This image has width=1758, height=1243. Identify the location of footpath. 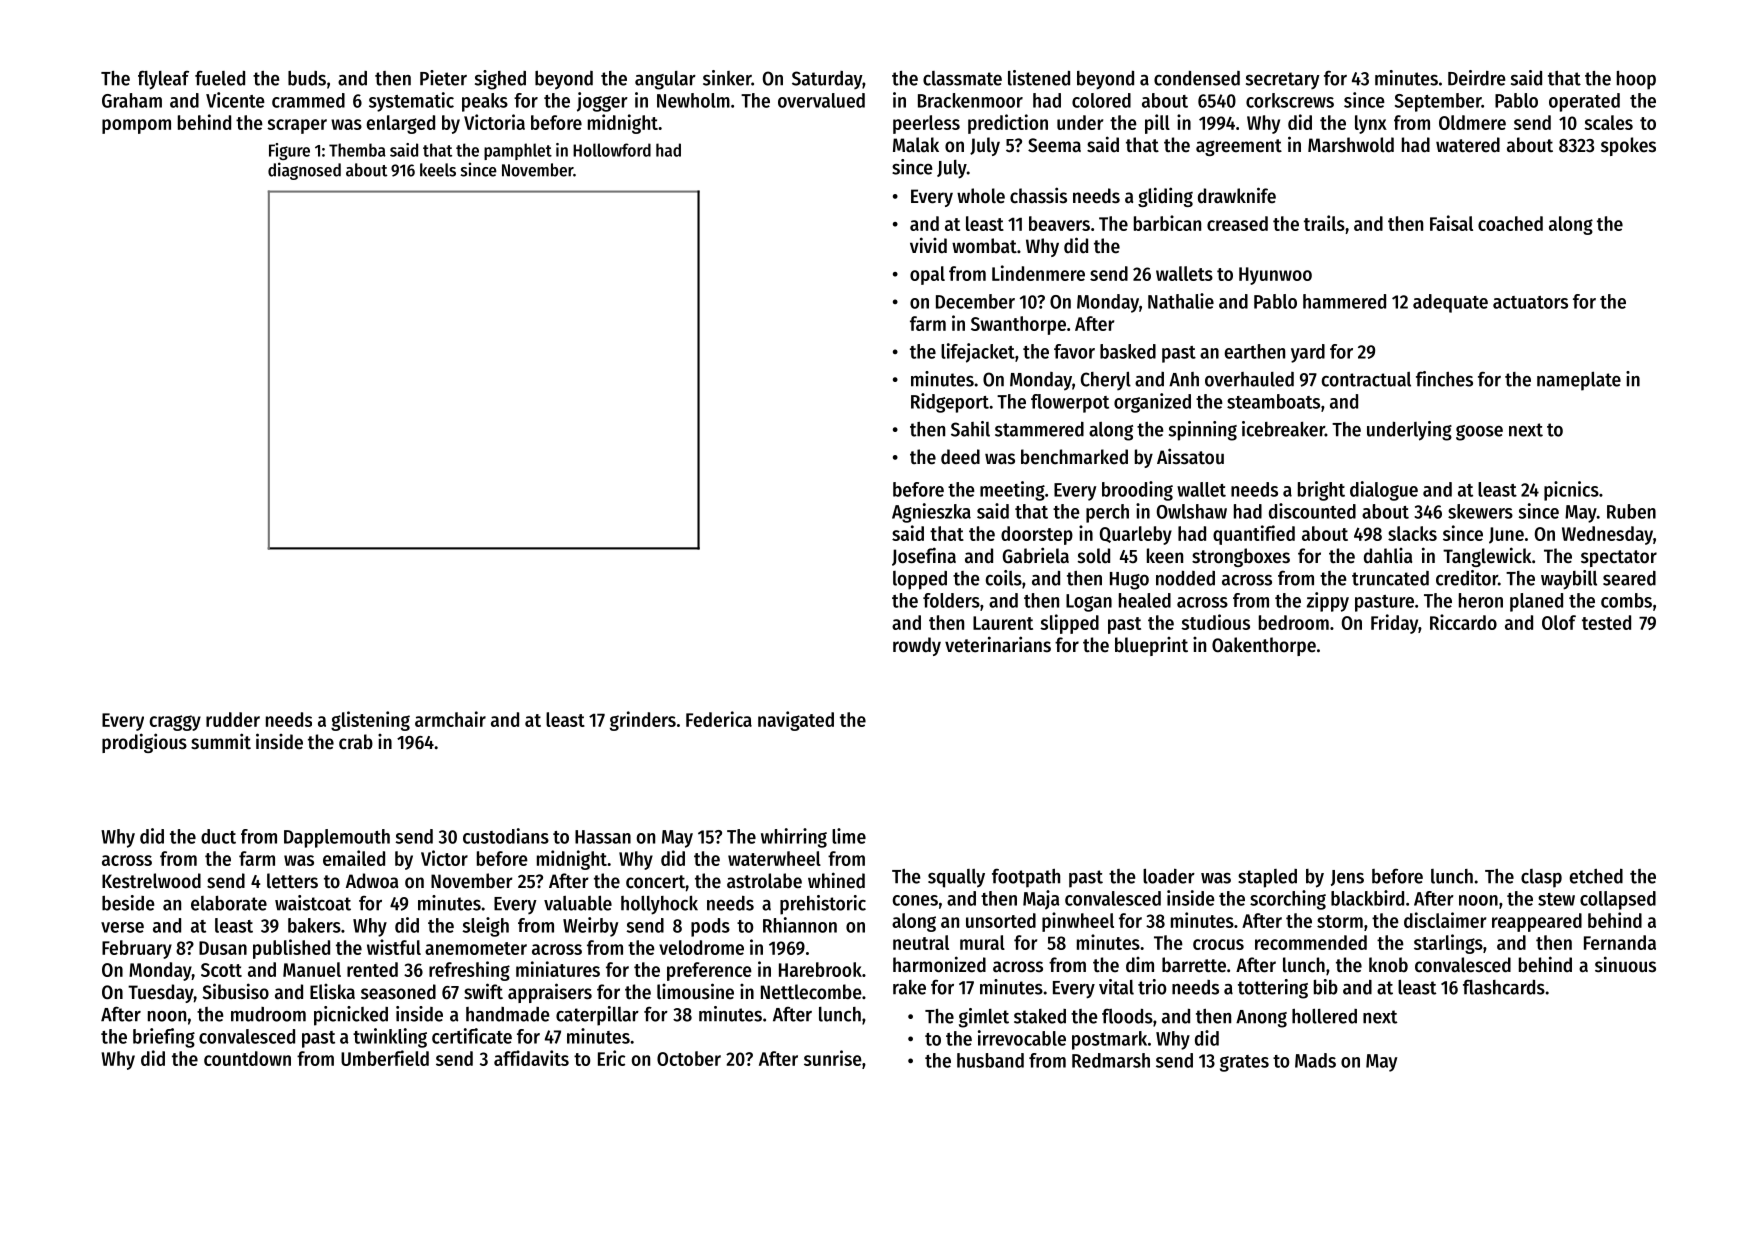
(1026, 878).
